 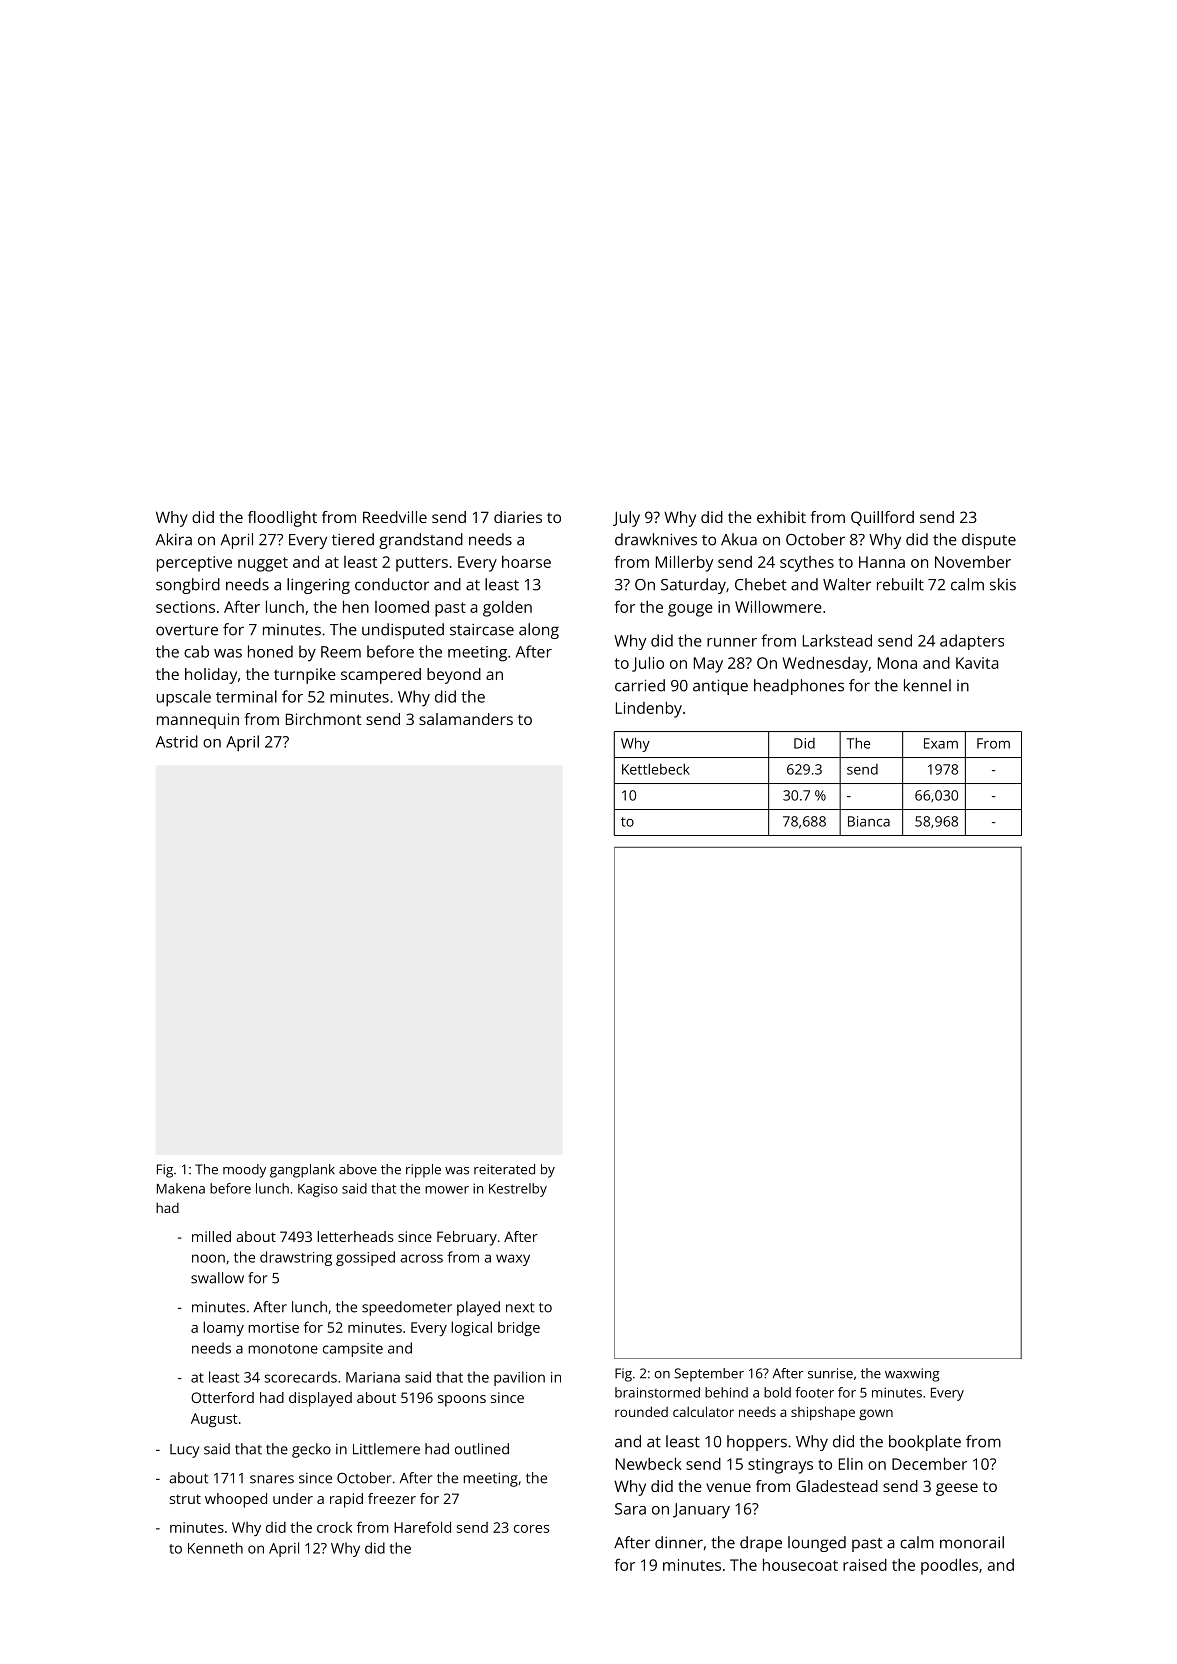 What do you see at coordinates (900, 584) in the document?
I see `rebuilt` at bounding box center [900, 584].
